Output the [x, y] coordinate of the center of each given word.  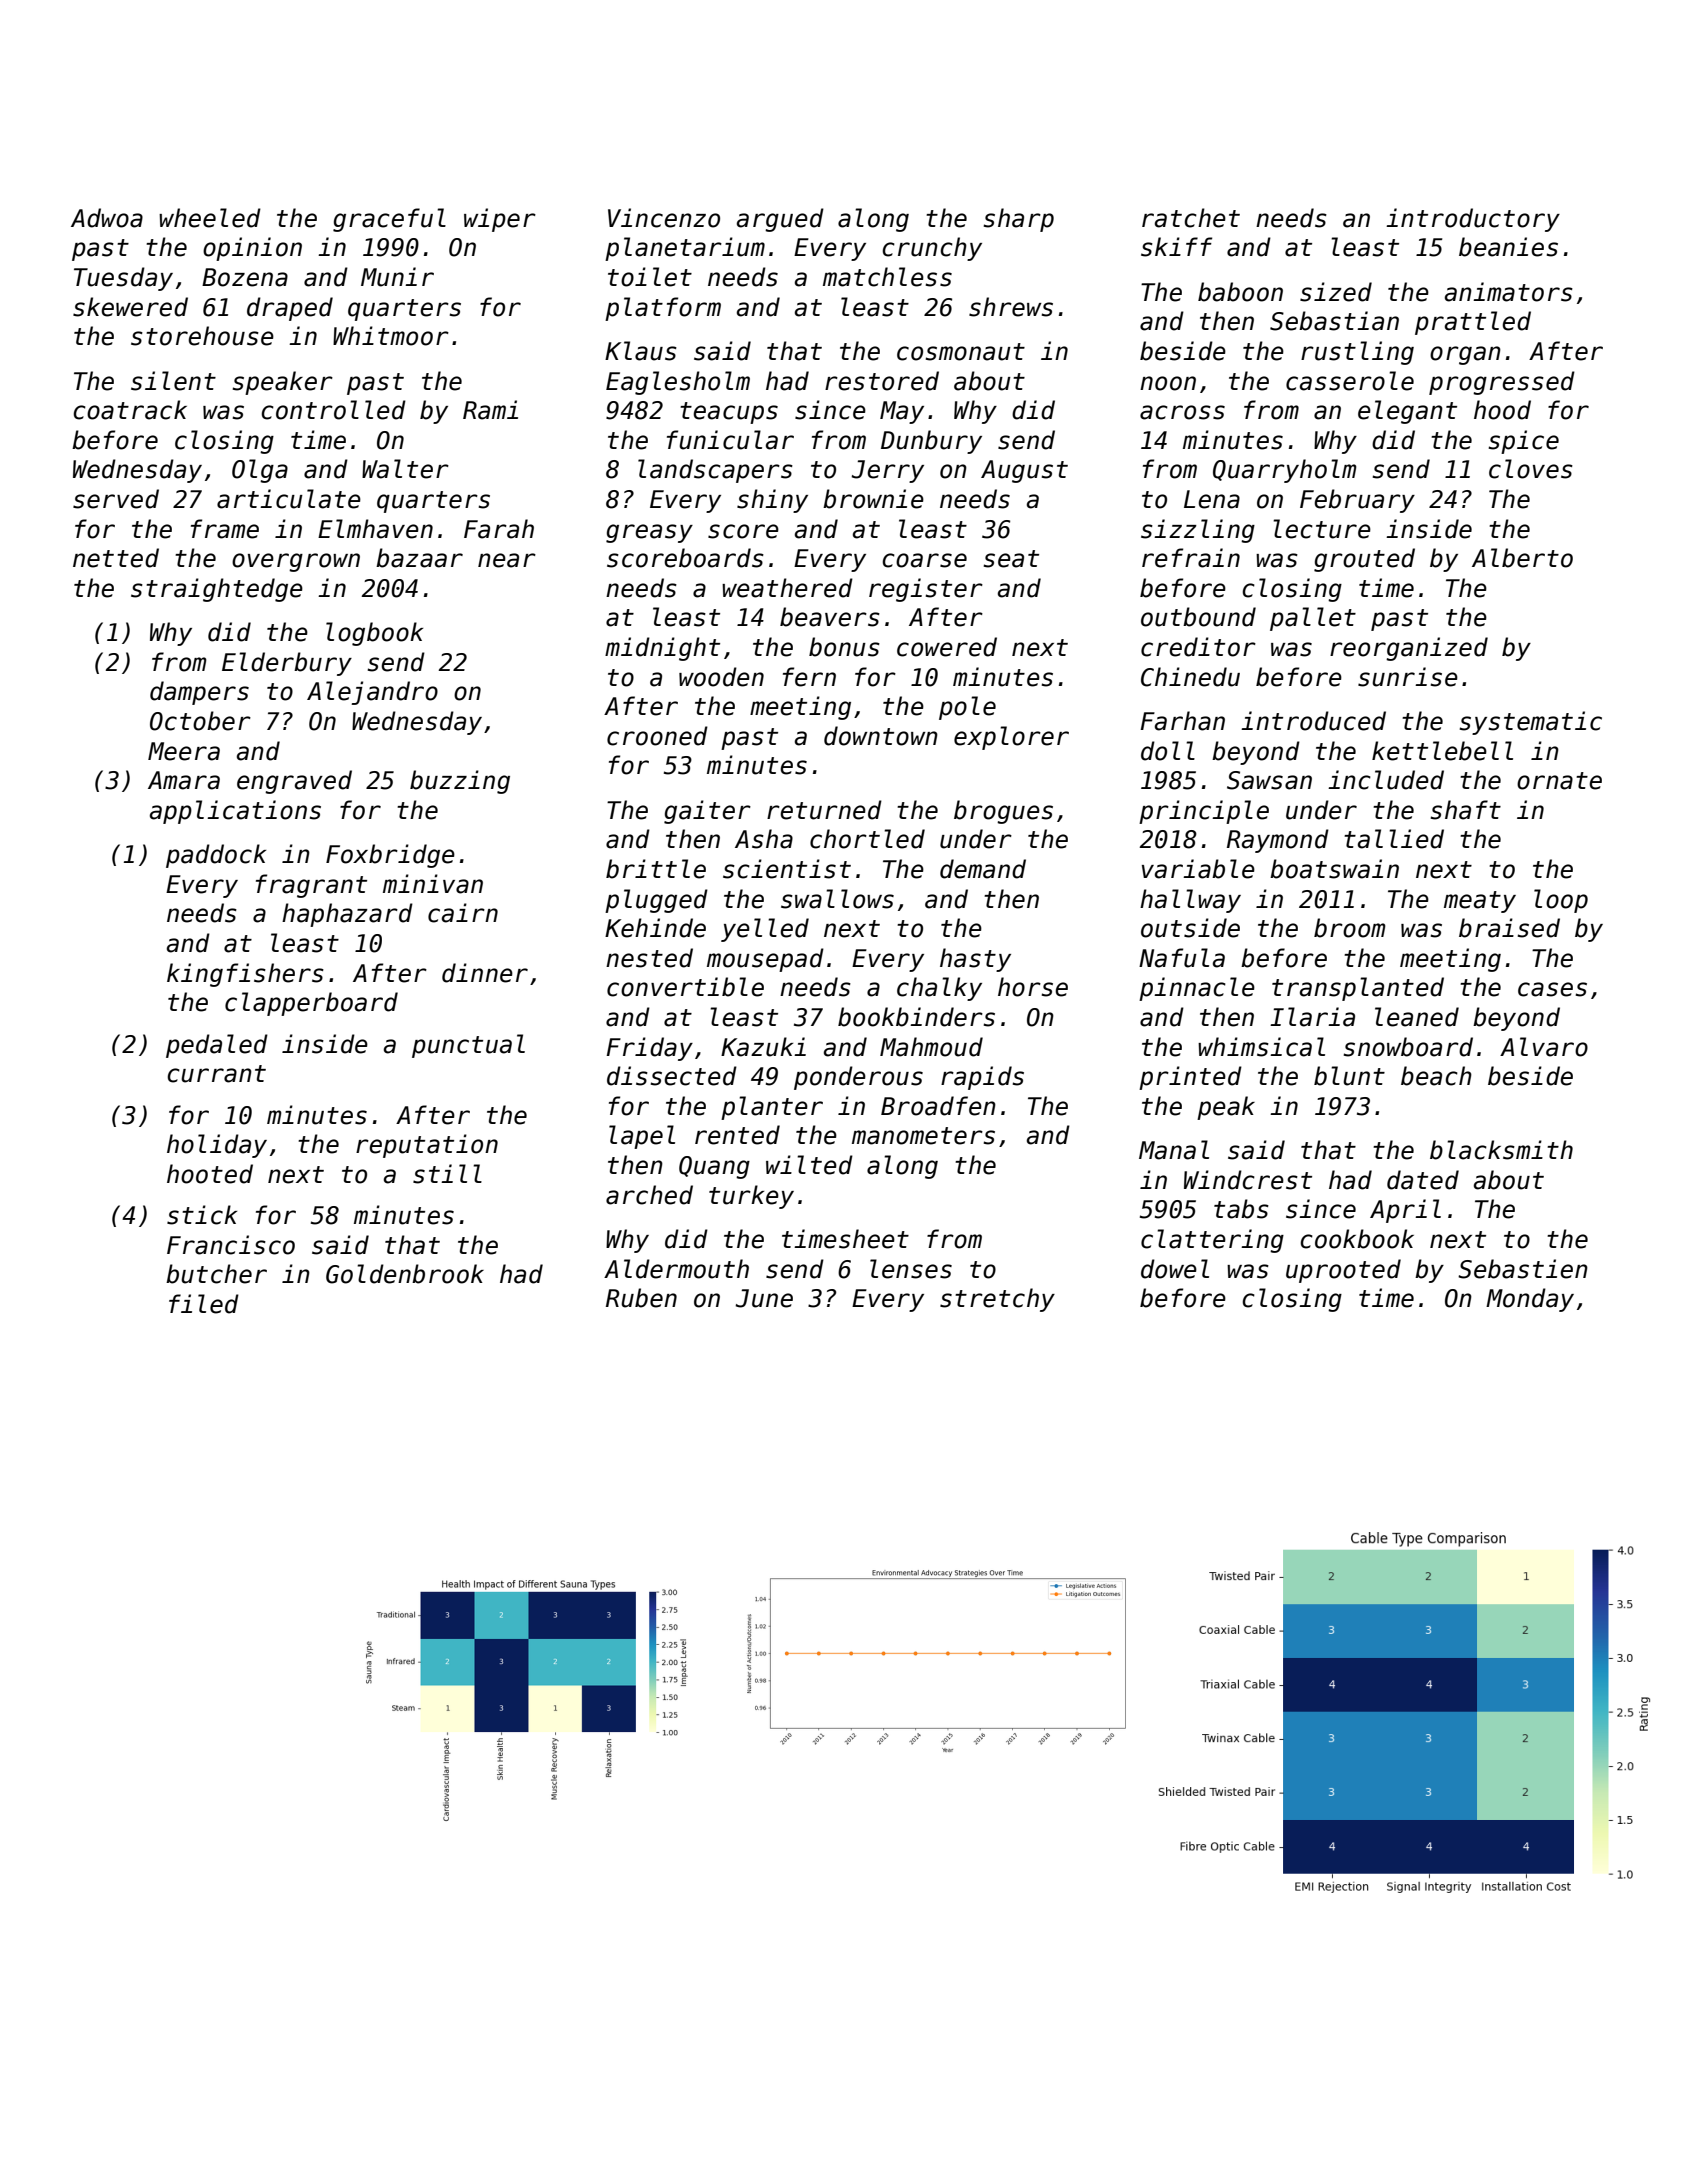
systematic [1531, 723]
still [447, 1174]
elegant [1407, 412]
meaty [1480, 902]
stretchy [997, 1300]
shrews [1011, 307]
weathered [787, 588]
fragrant [311, 886]
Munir [397, 277]
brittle [656, 869]
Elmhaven [375, 529]
